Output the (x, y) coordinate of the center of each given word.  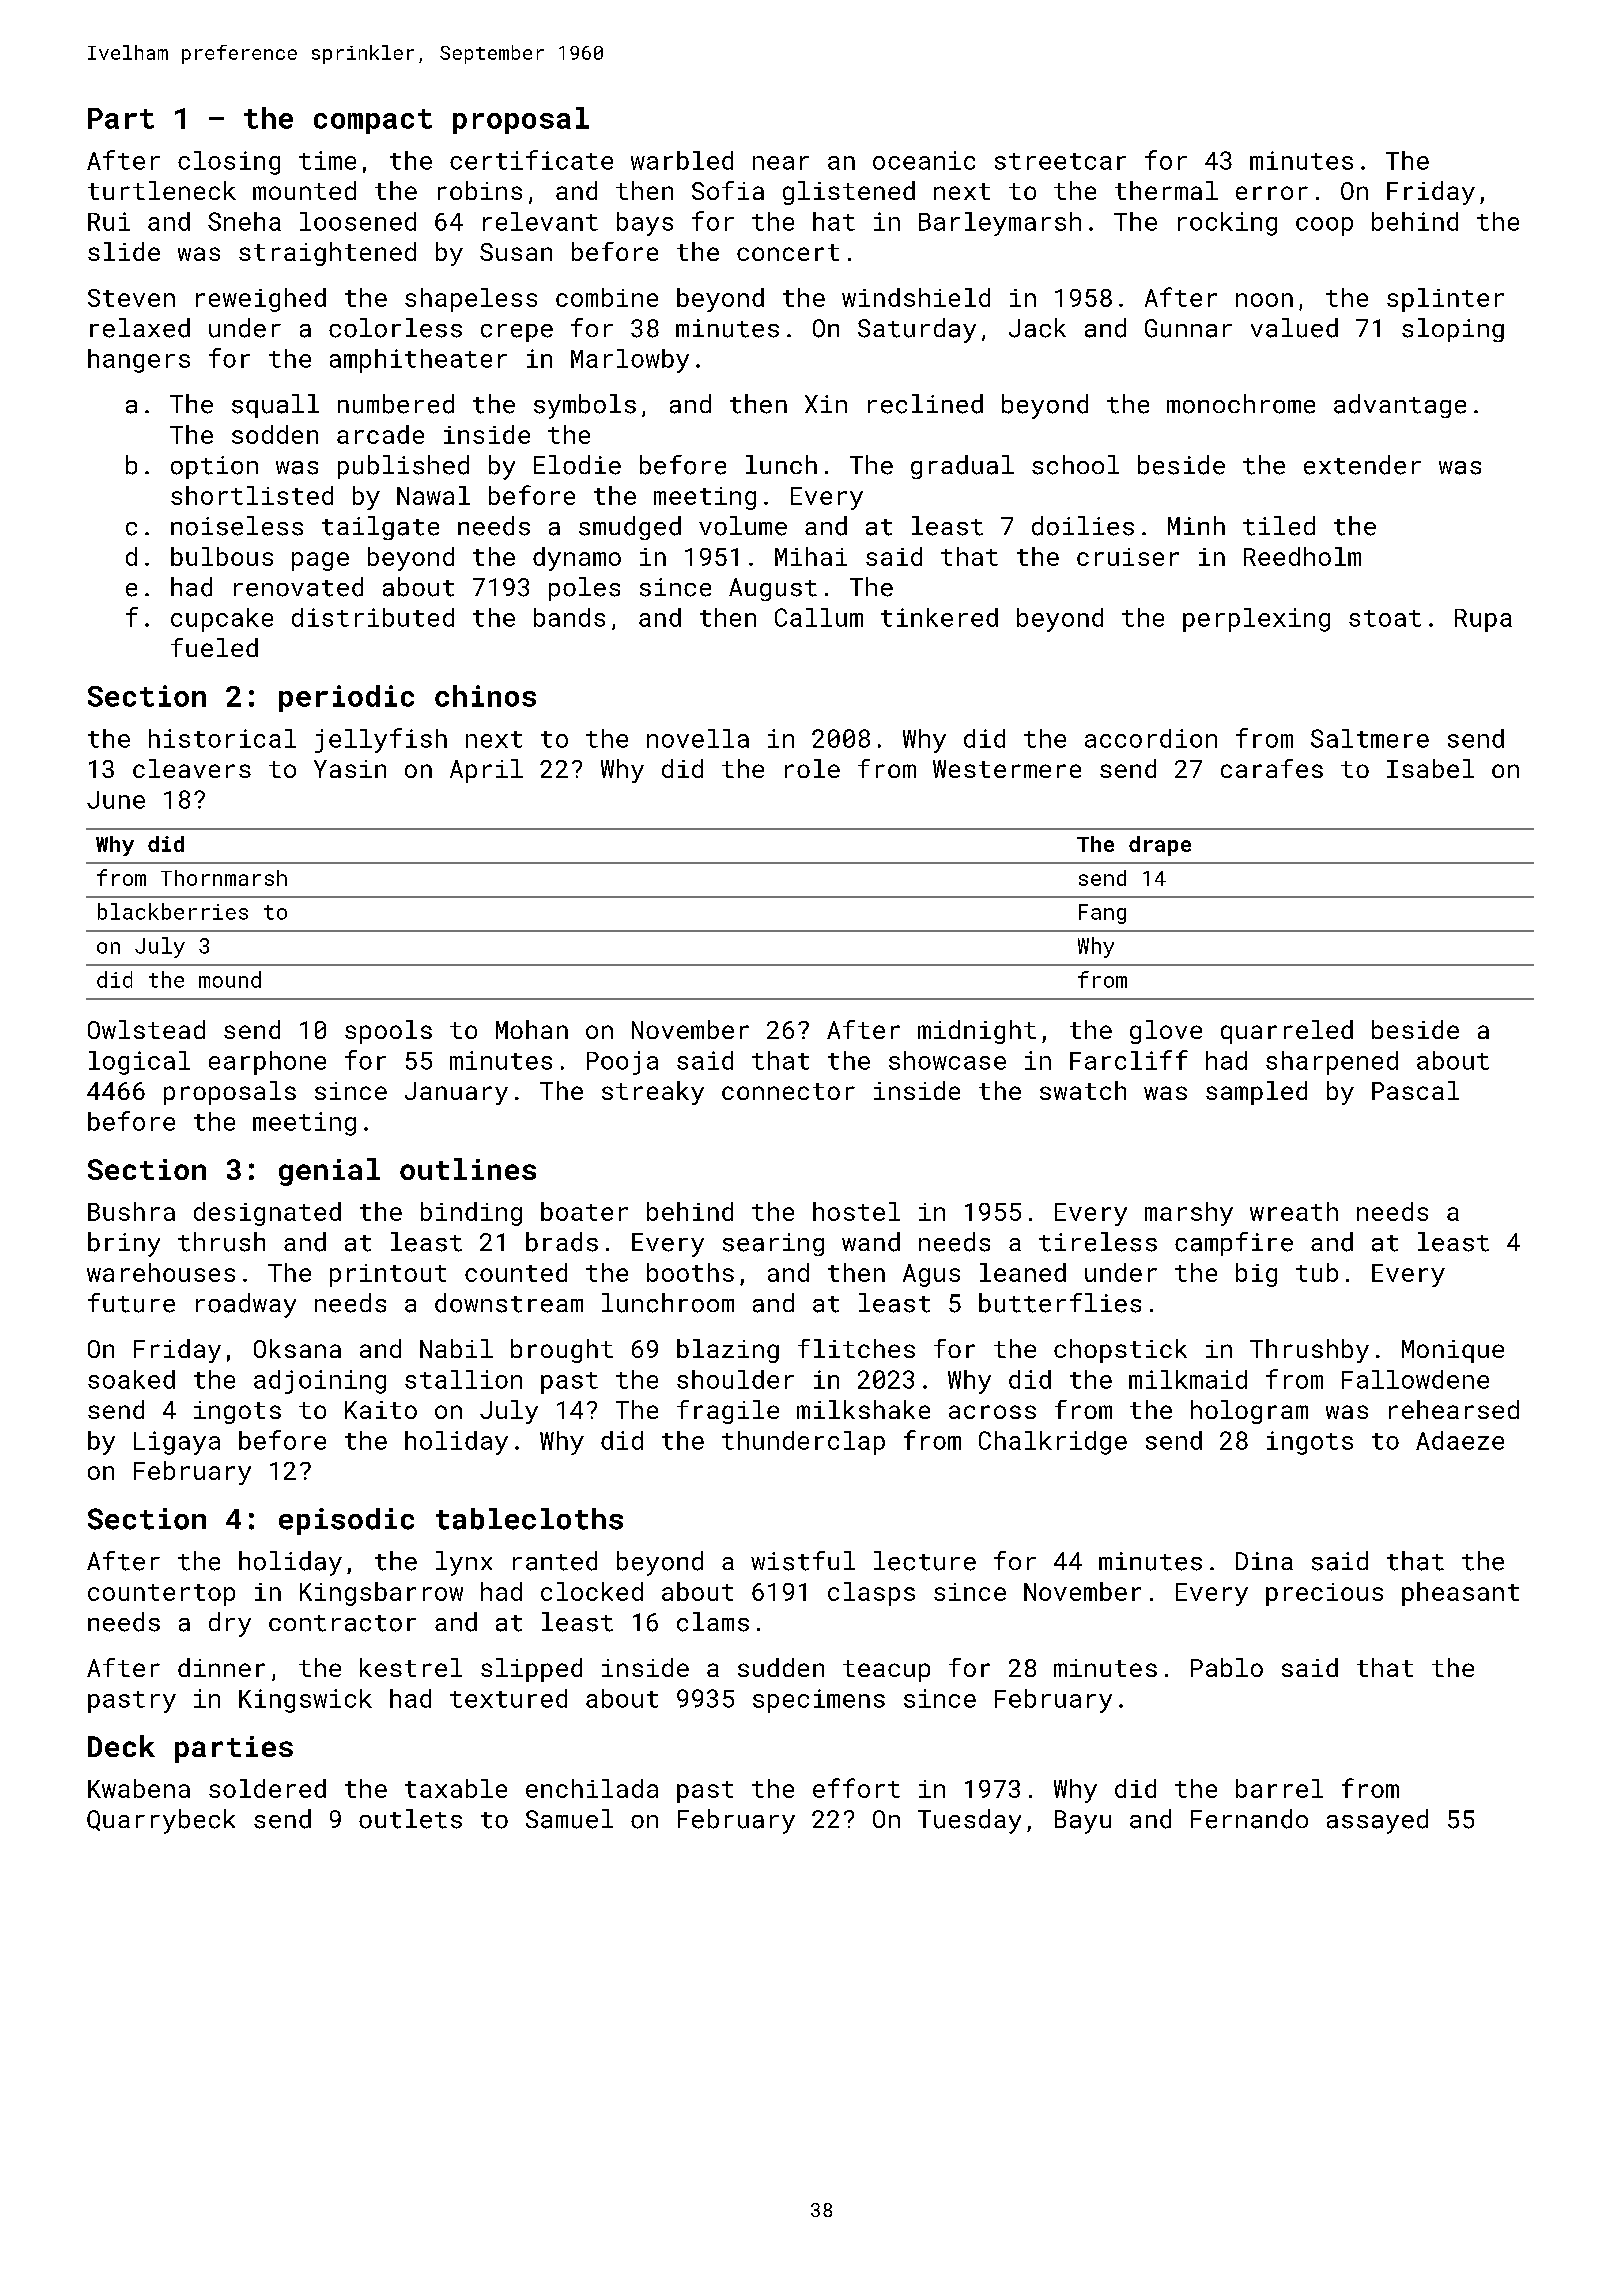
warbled (682, 160)
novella (698, 738)
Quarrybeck (161, 1821)
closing (229, 163)
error (1272, 193)
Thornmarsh (224, 878)
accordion (1151, 738)
